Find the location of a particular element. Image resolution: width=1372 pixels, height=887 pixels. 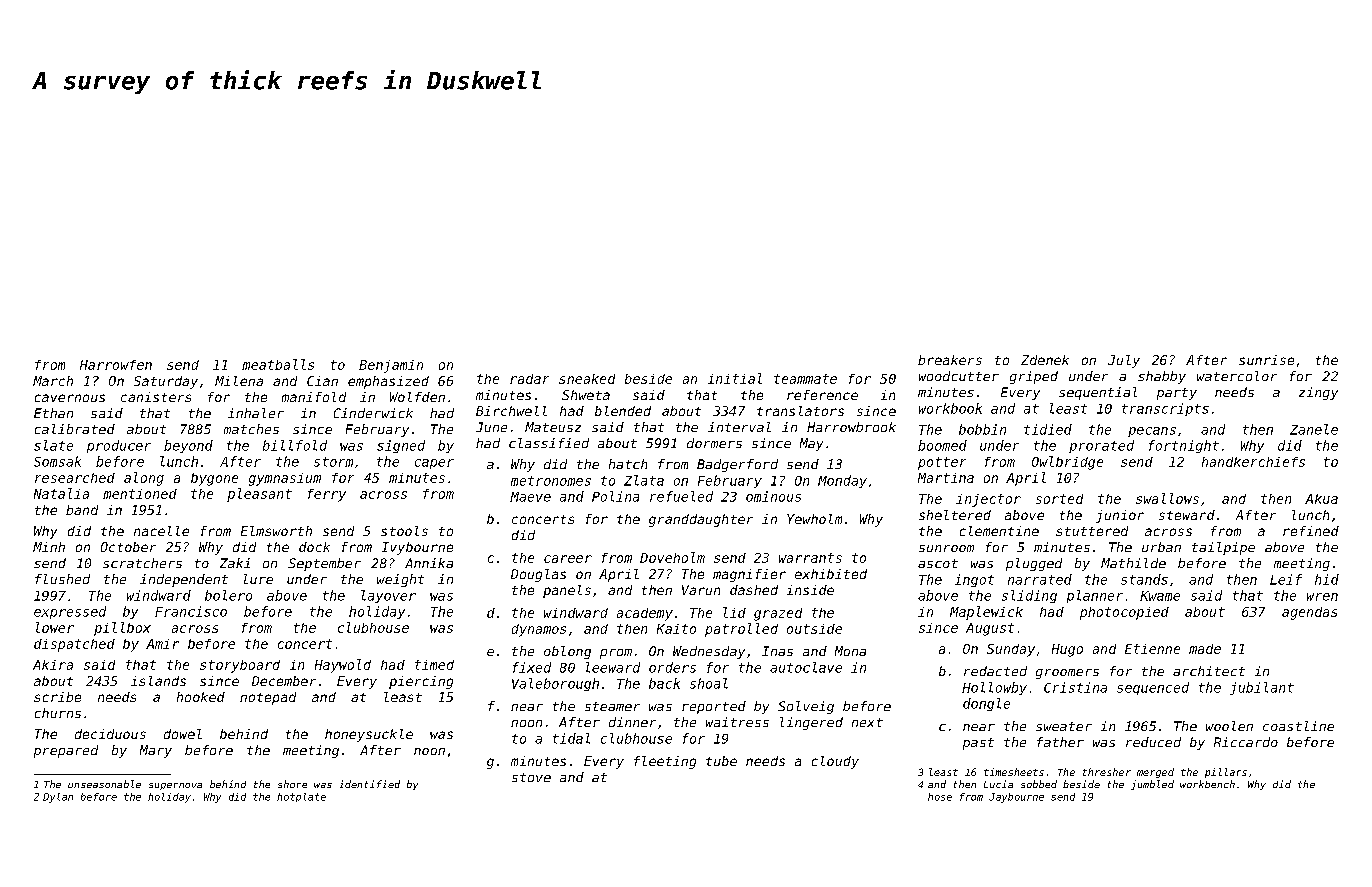

Owlbridge is located at coordinates (1067, 463).
